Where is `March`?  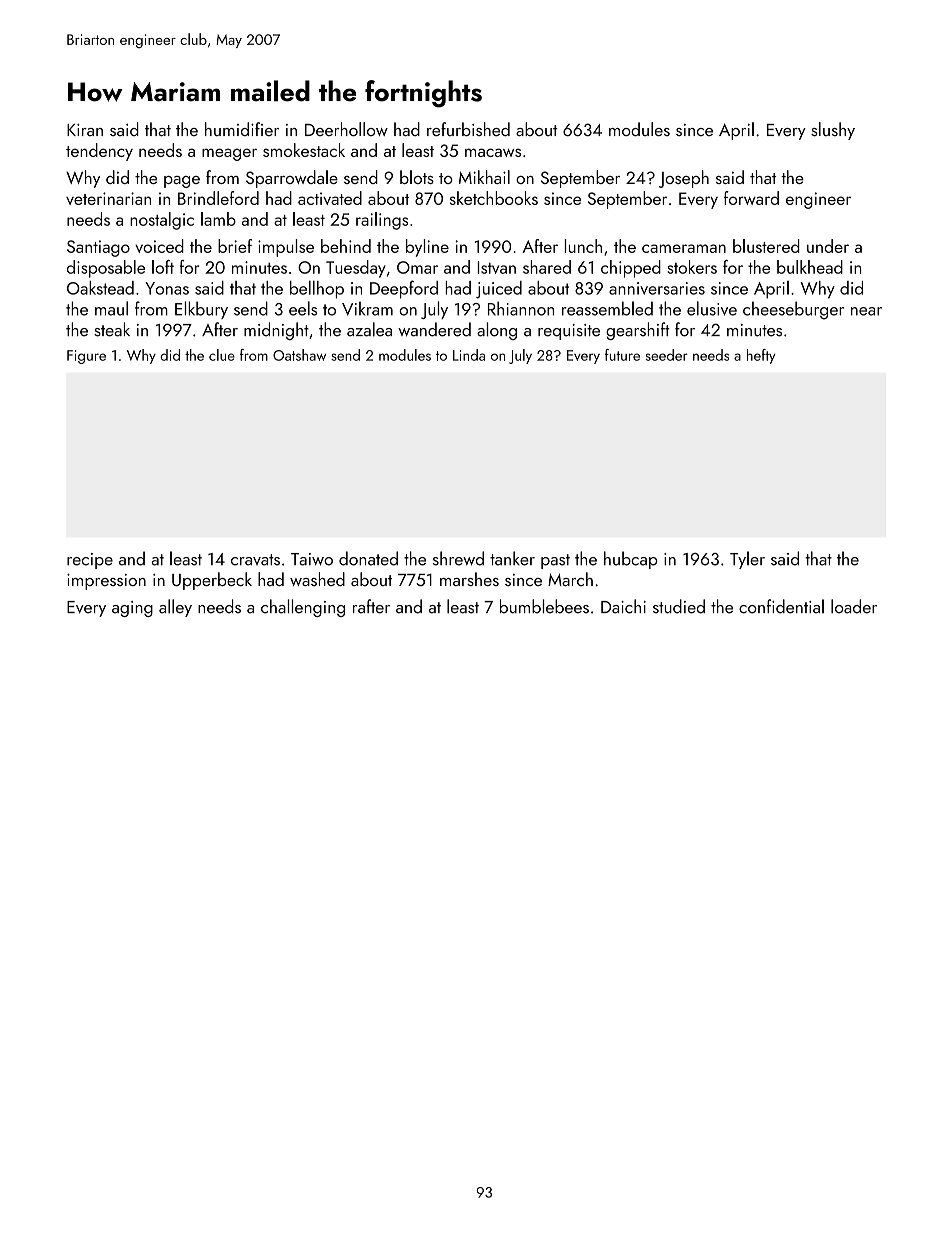
March is located at coordinates (570, 579).
